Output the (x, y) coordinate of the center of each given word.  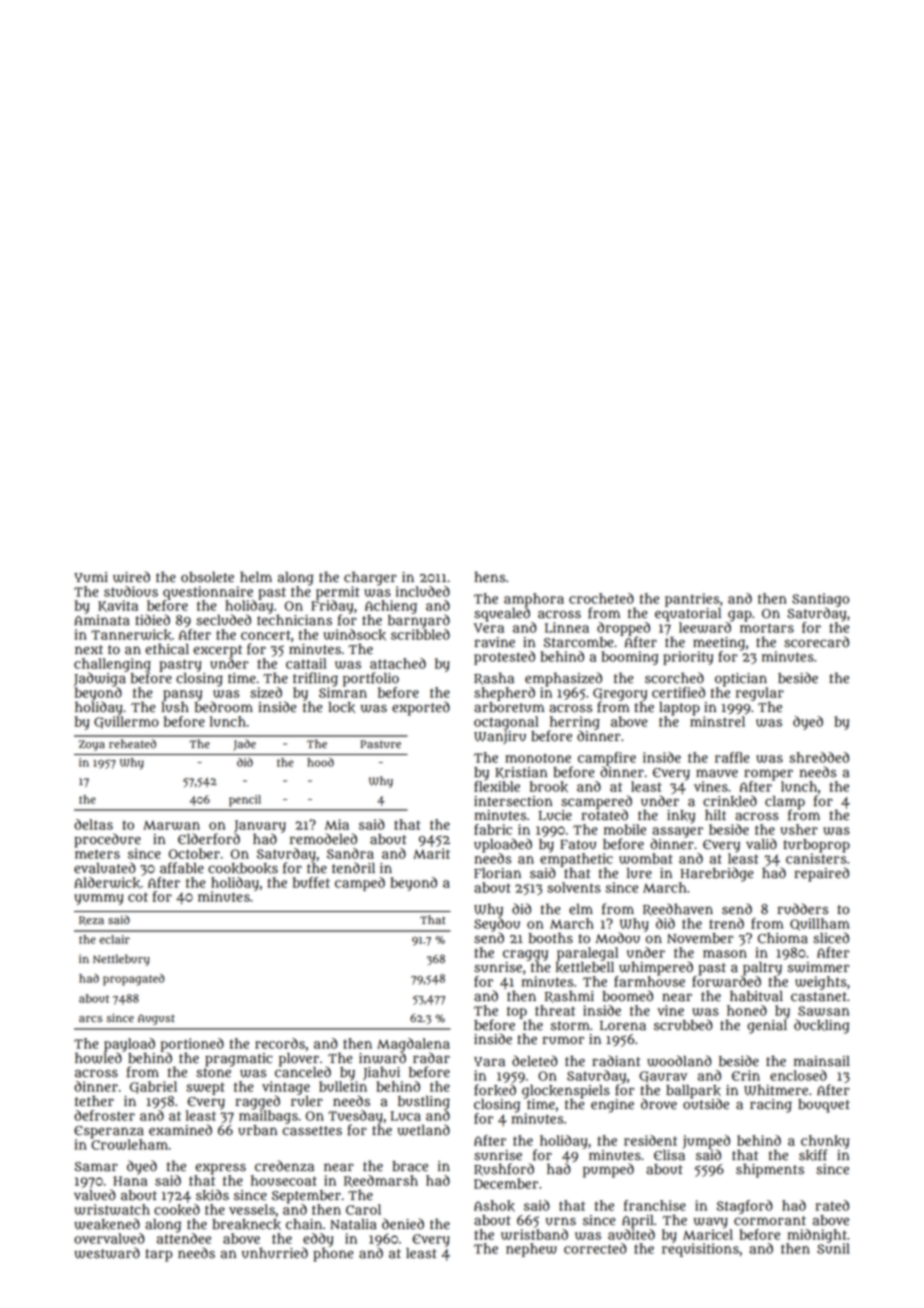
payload (129, 1045)
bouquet (824, 1106)
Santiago (820, 600)
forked (495, 1090)
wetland (423, 1130)
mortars (767, 628)
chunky (825, 1142)
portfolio (371, 679)
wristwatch (112, 1209)
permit (338, 593)
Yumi (91, 577)
